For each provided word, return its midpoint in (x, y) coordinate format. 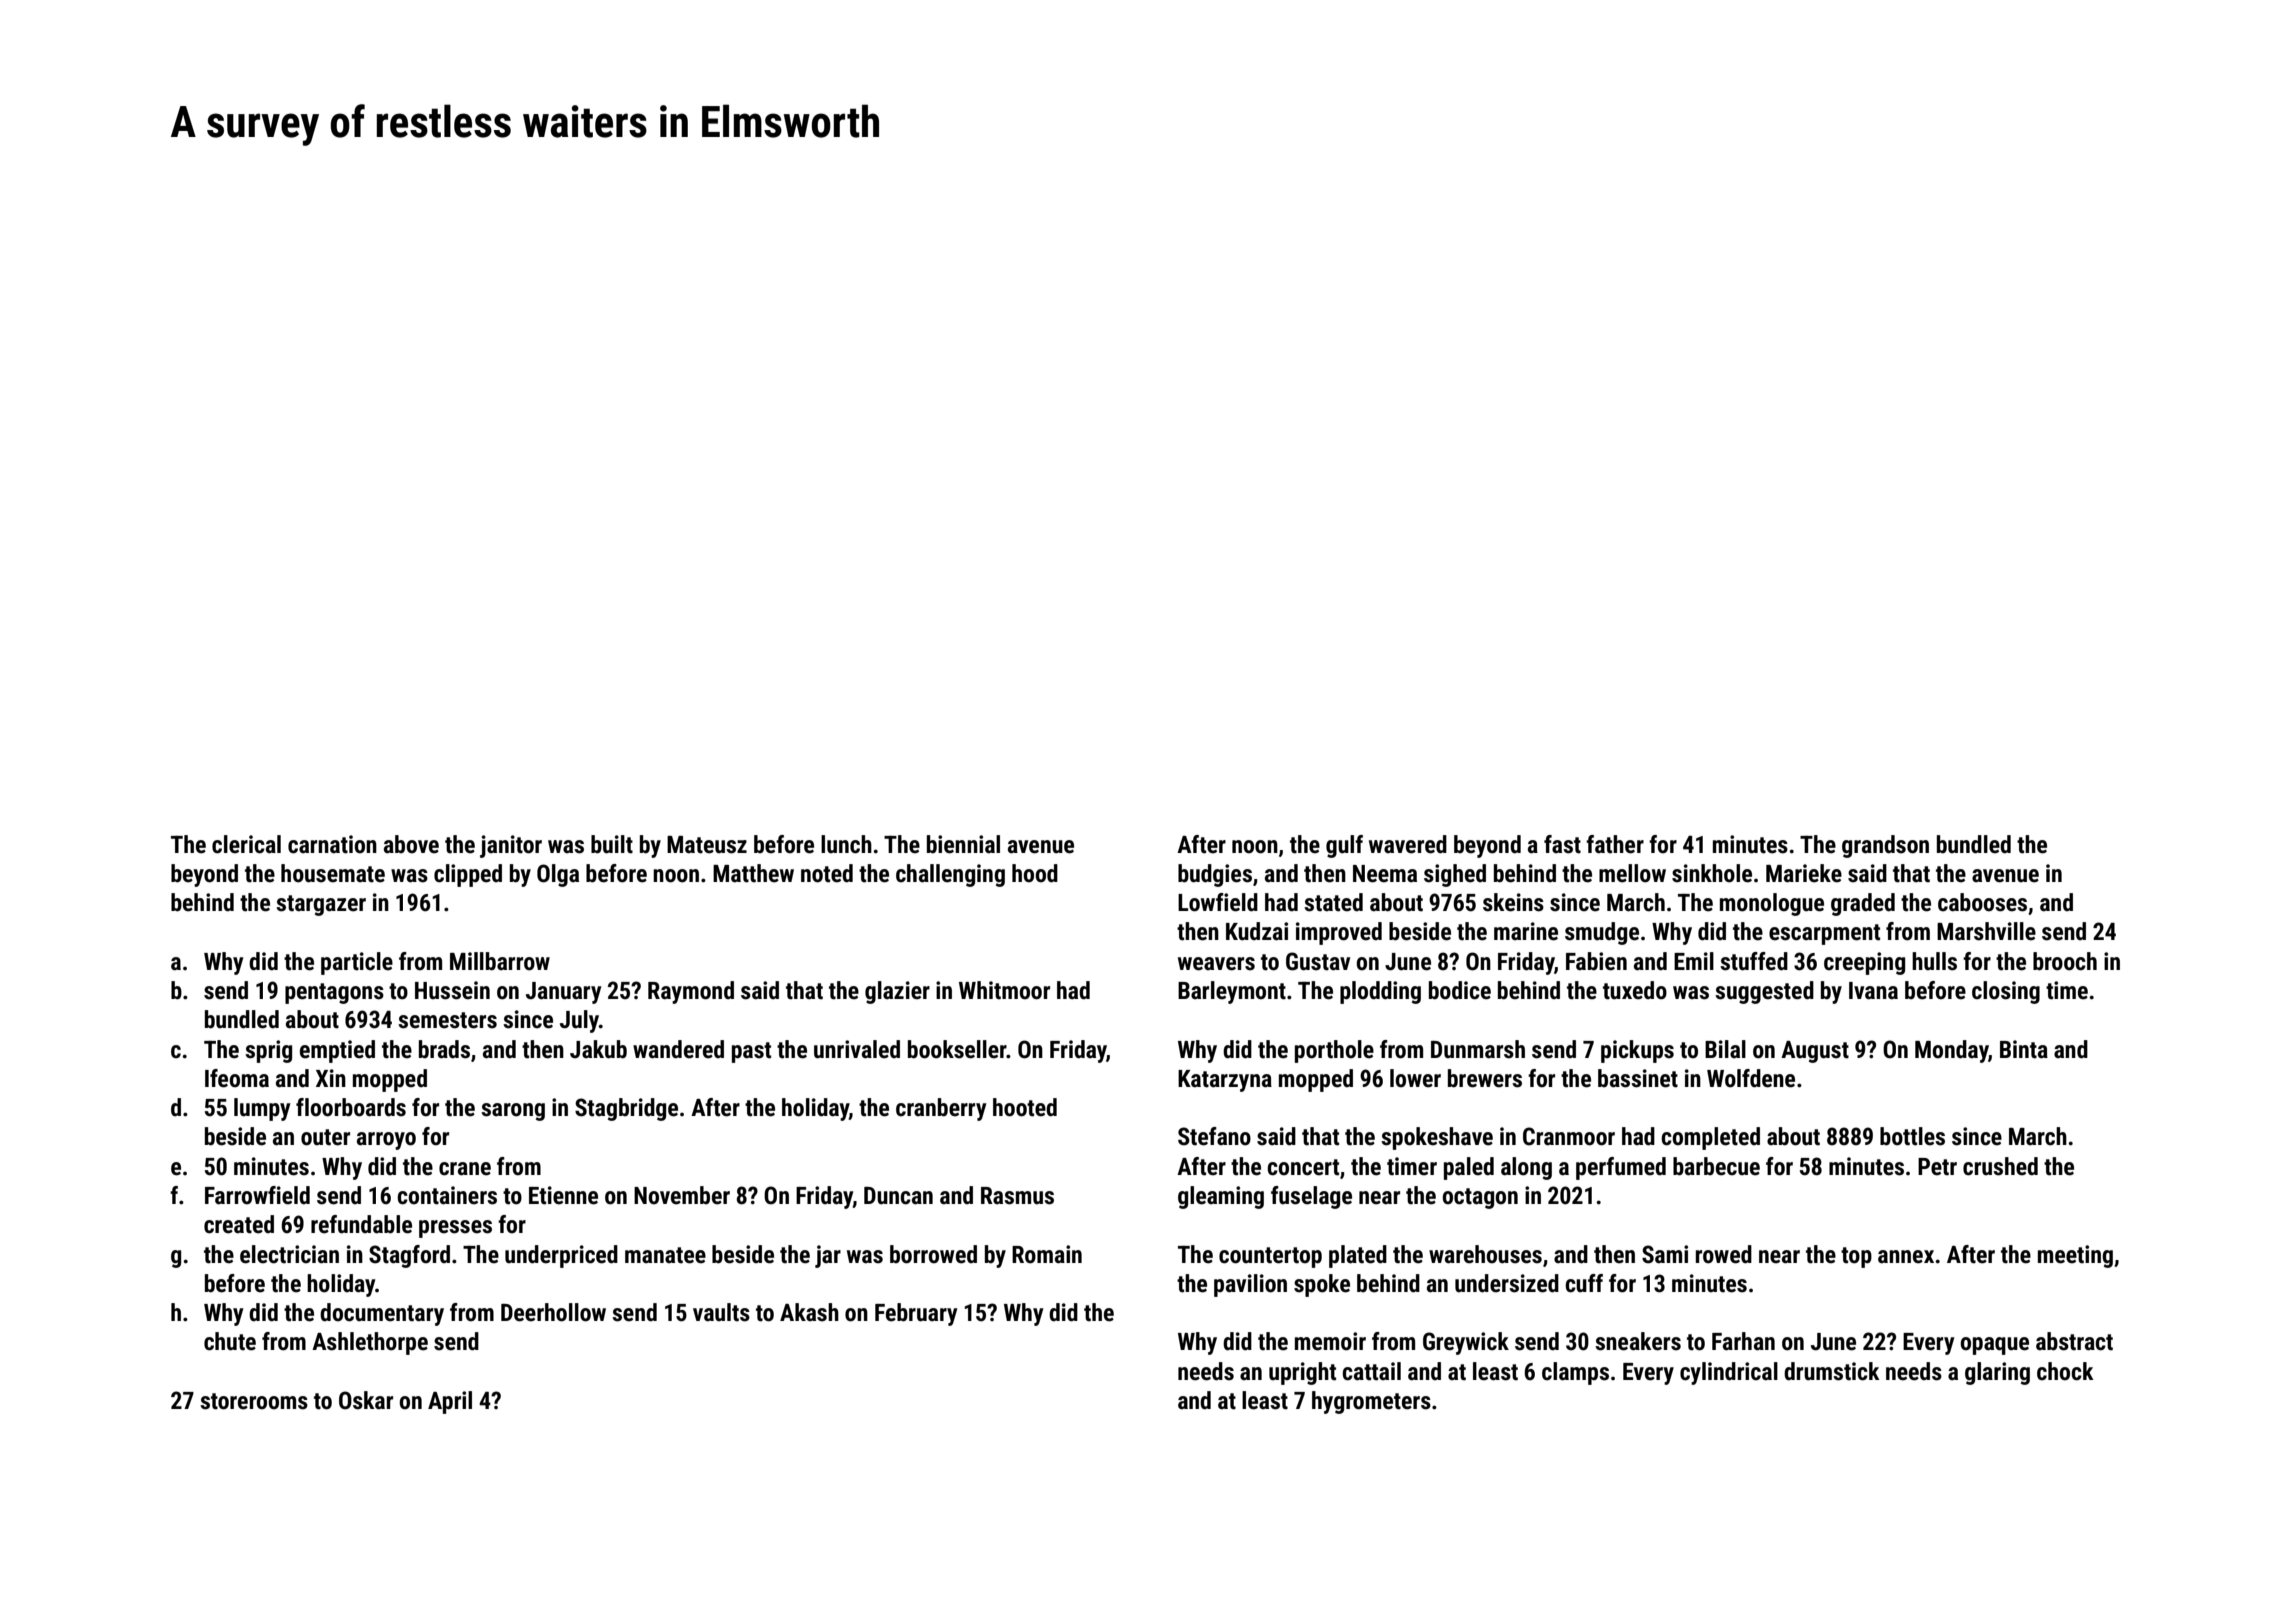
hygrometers (1371, 1402)
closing (2006, 992)
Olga (558, 875)
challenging (950, 875)
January (563, 993)
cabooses (1982, 902)
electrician (289, 1254)
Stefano (1214, 1136)
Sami (1665, 1254)
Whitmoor (1004, 990)
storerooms (254, 1401)
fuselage (1311, 1197)
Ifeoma (237, 1078)
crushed (2000, 1166)
